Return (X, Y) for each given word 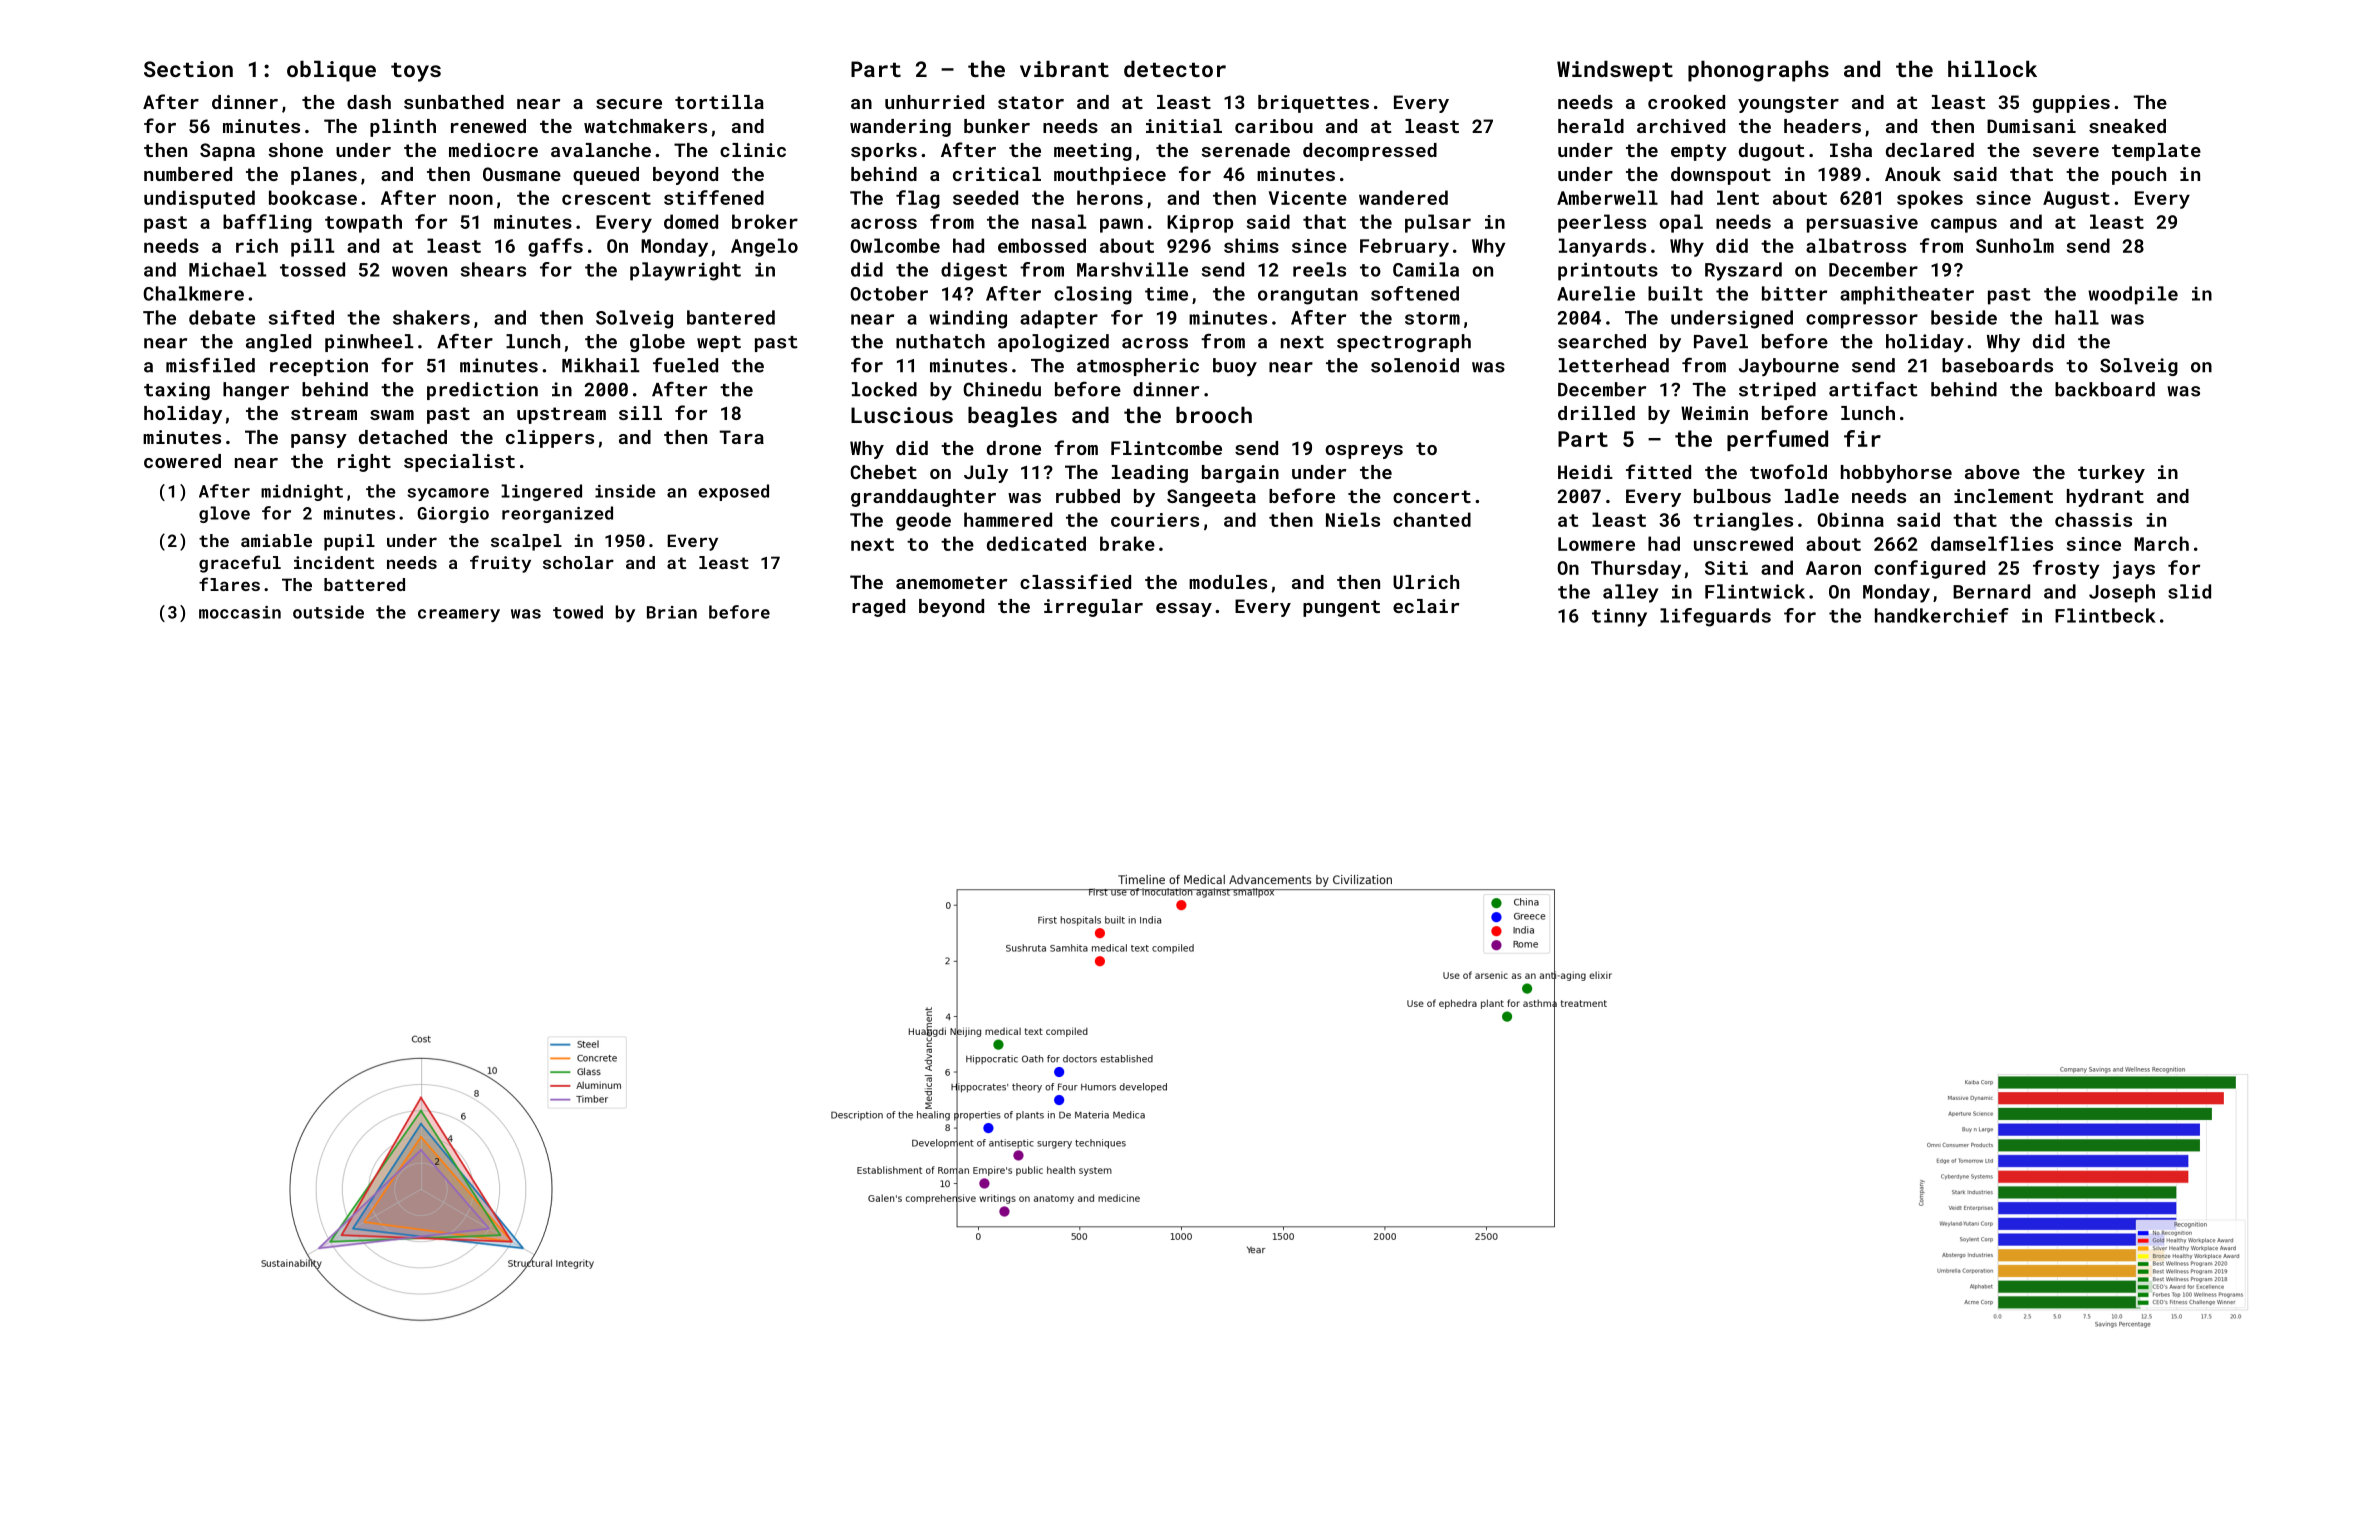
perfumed (1777, 440)
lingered (541, 492)
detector (1175, 69)
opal (1681, 223)
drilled (1596, 413)
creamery (459, 615)
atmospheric (1138, 367)
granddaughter (923, 498)
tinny (1619, 617)
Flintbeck (2105, 615)
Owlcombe (895, 245)
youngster (1788, 104)
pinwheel (369, 343)
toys (416, 72)
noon (471, 199)
